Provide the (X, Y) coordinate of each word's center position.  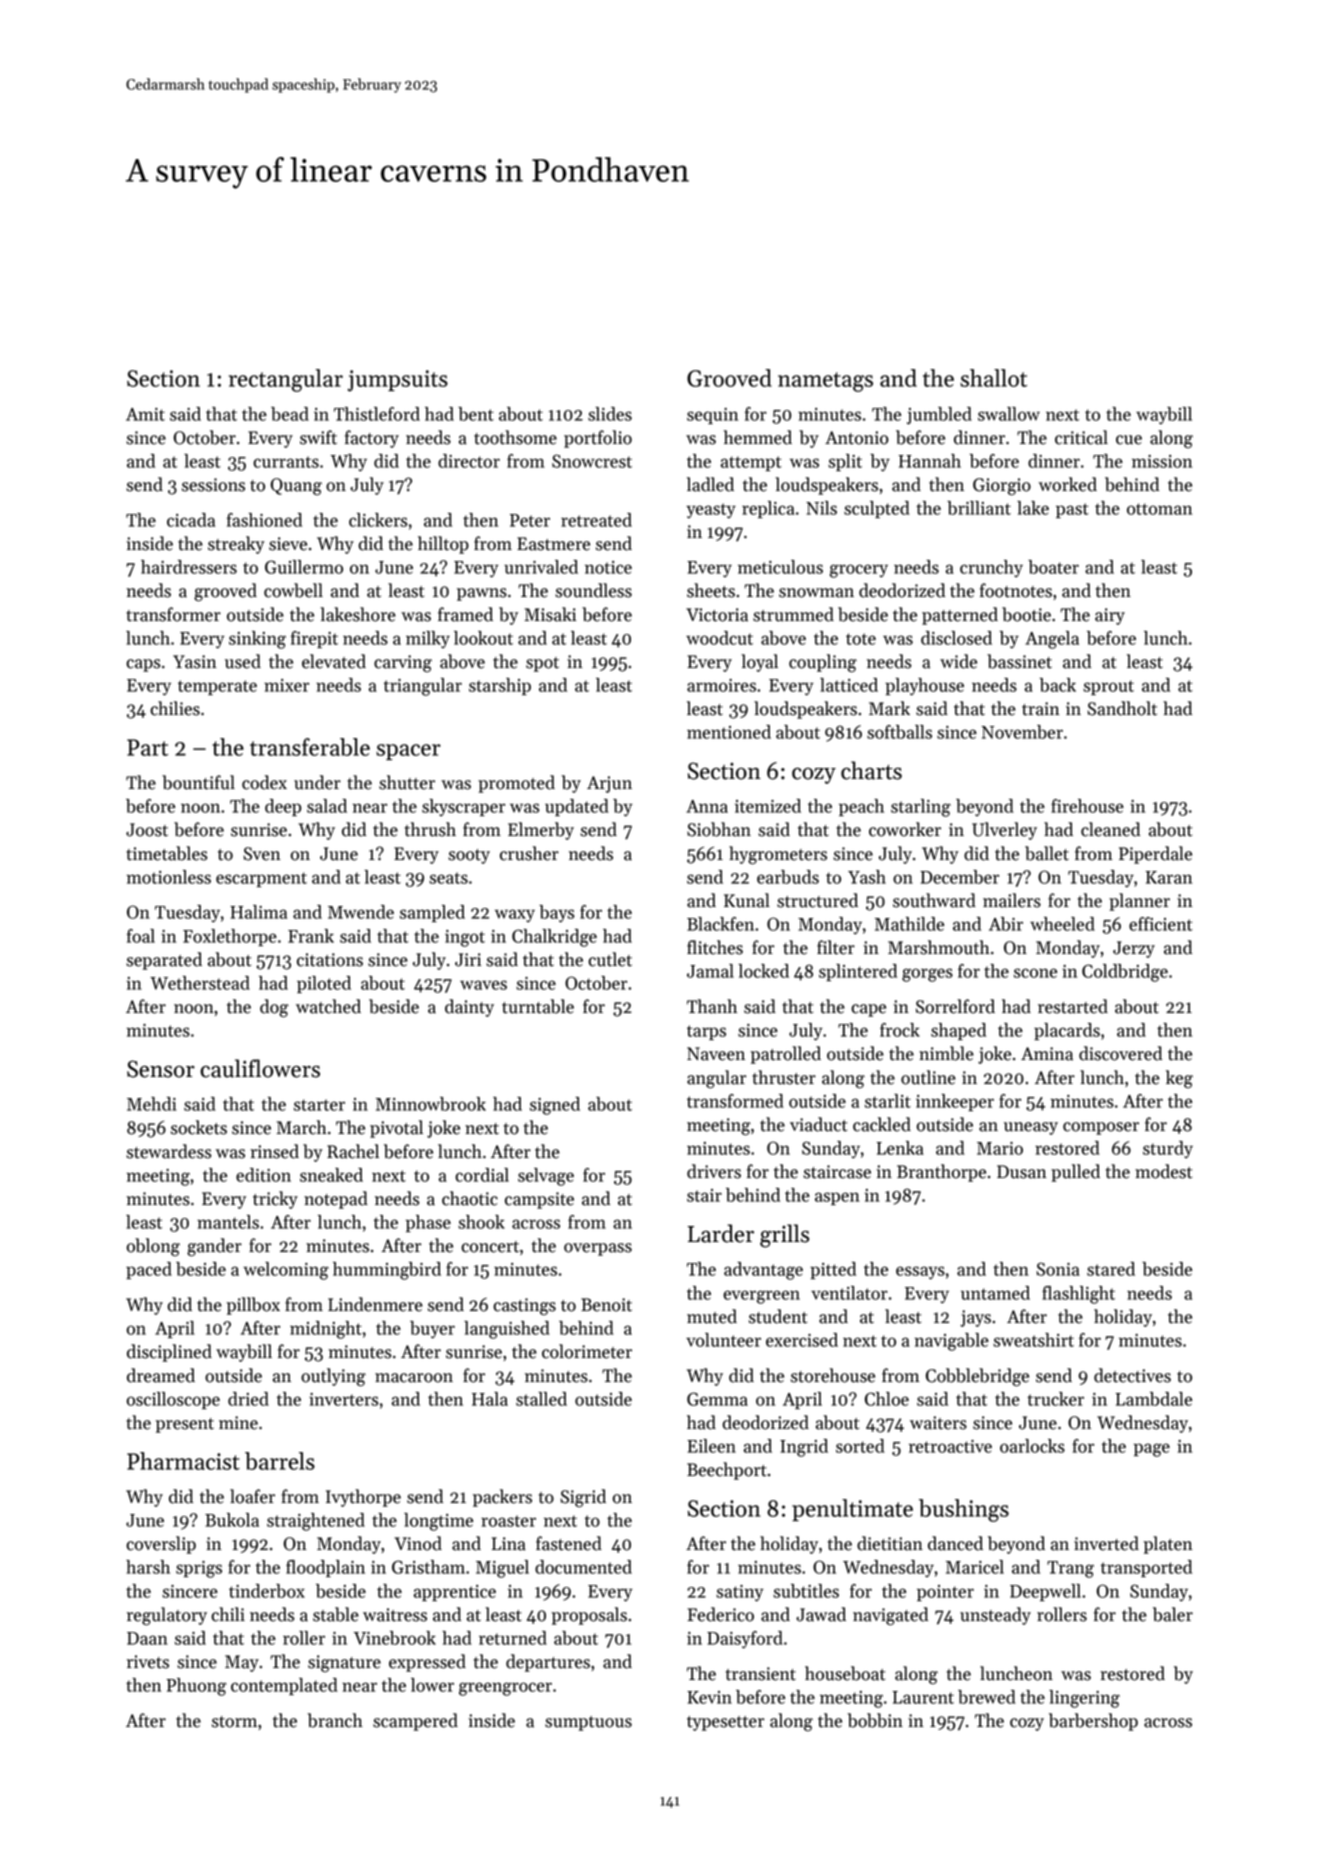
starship (500, 686)
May (242, 1663)
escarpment (261, 879)
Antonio (856, 438)
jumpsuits (398, 381)
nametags (825, 382)
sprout (1108, 687)
